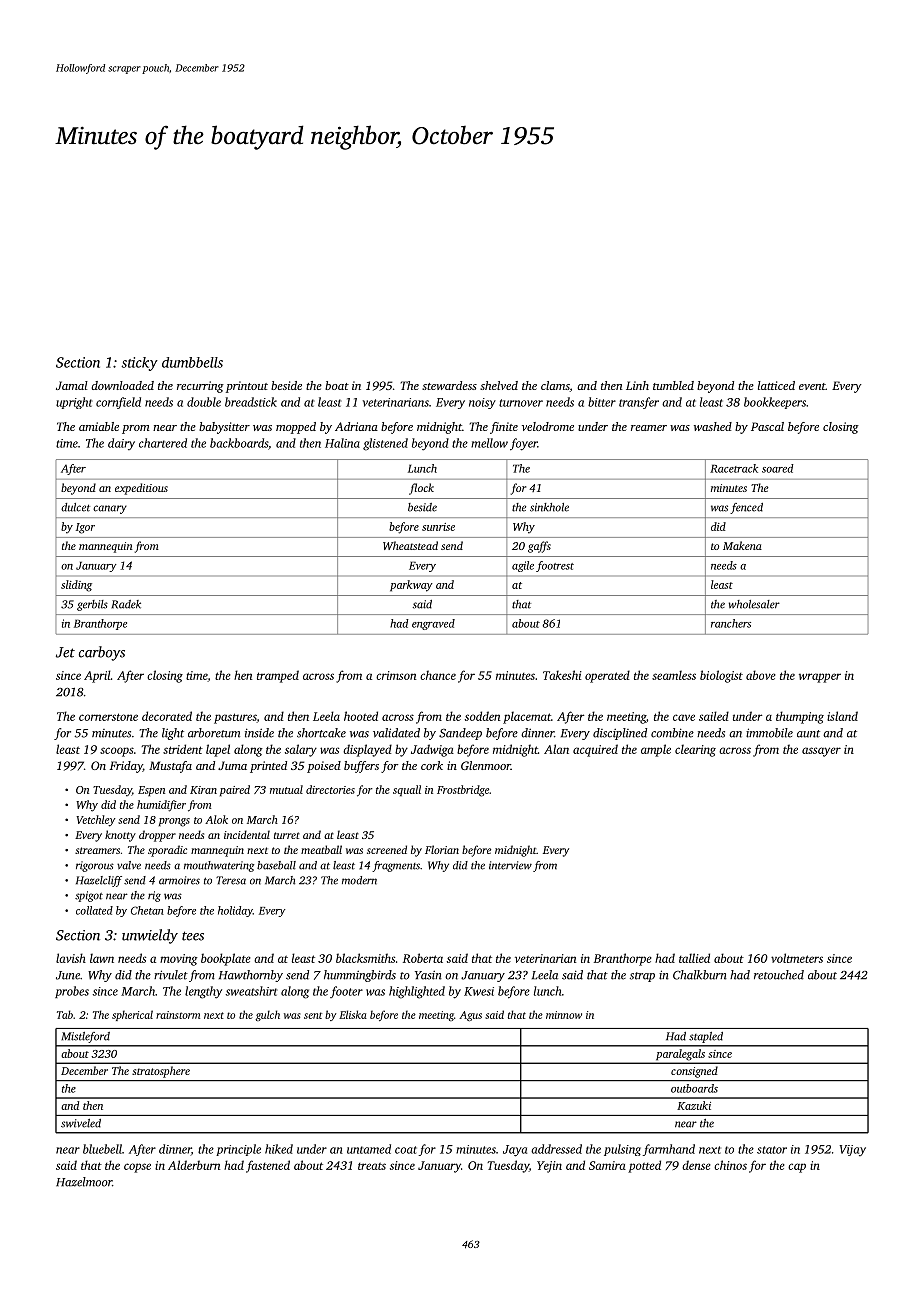 This page has height=1308, width=924. I want to click on stewardess, so click(449, 385).
